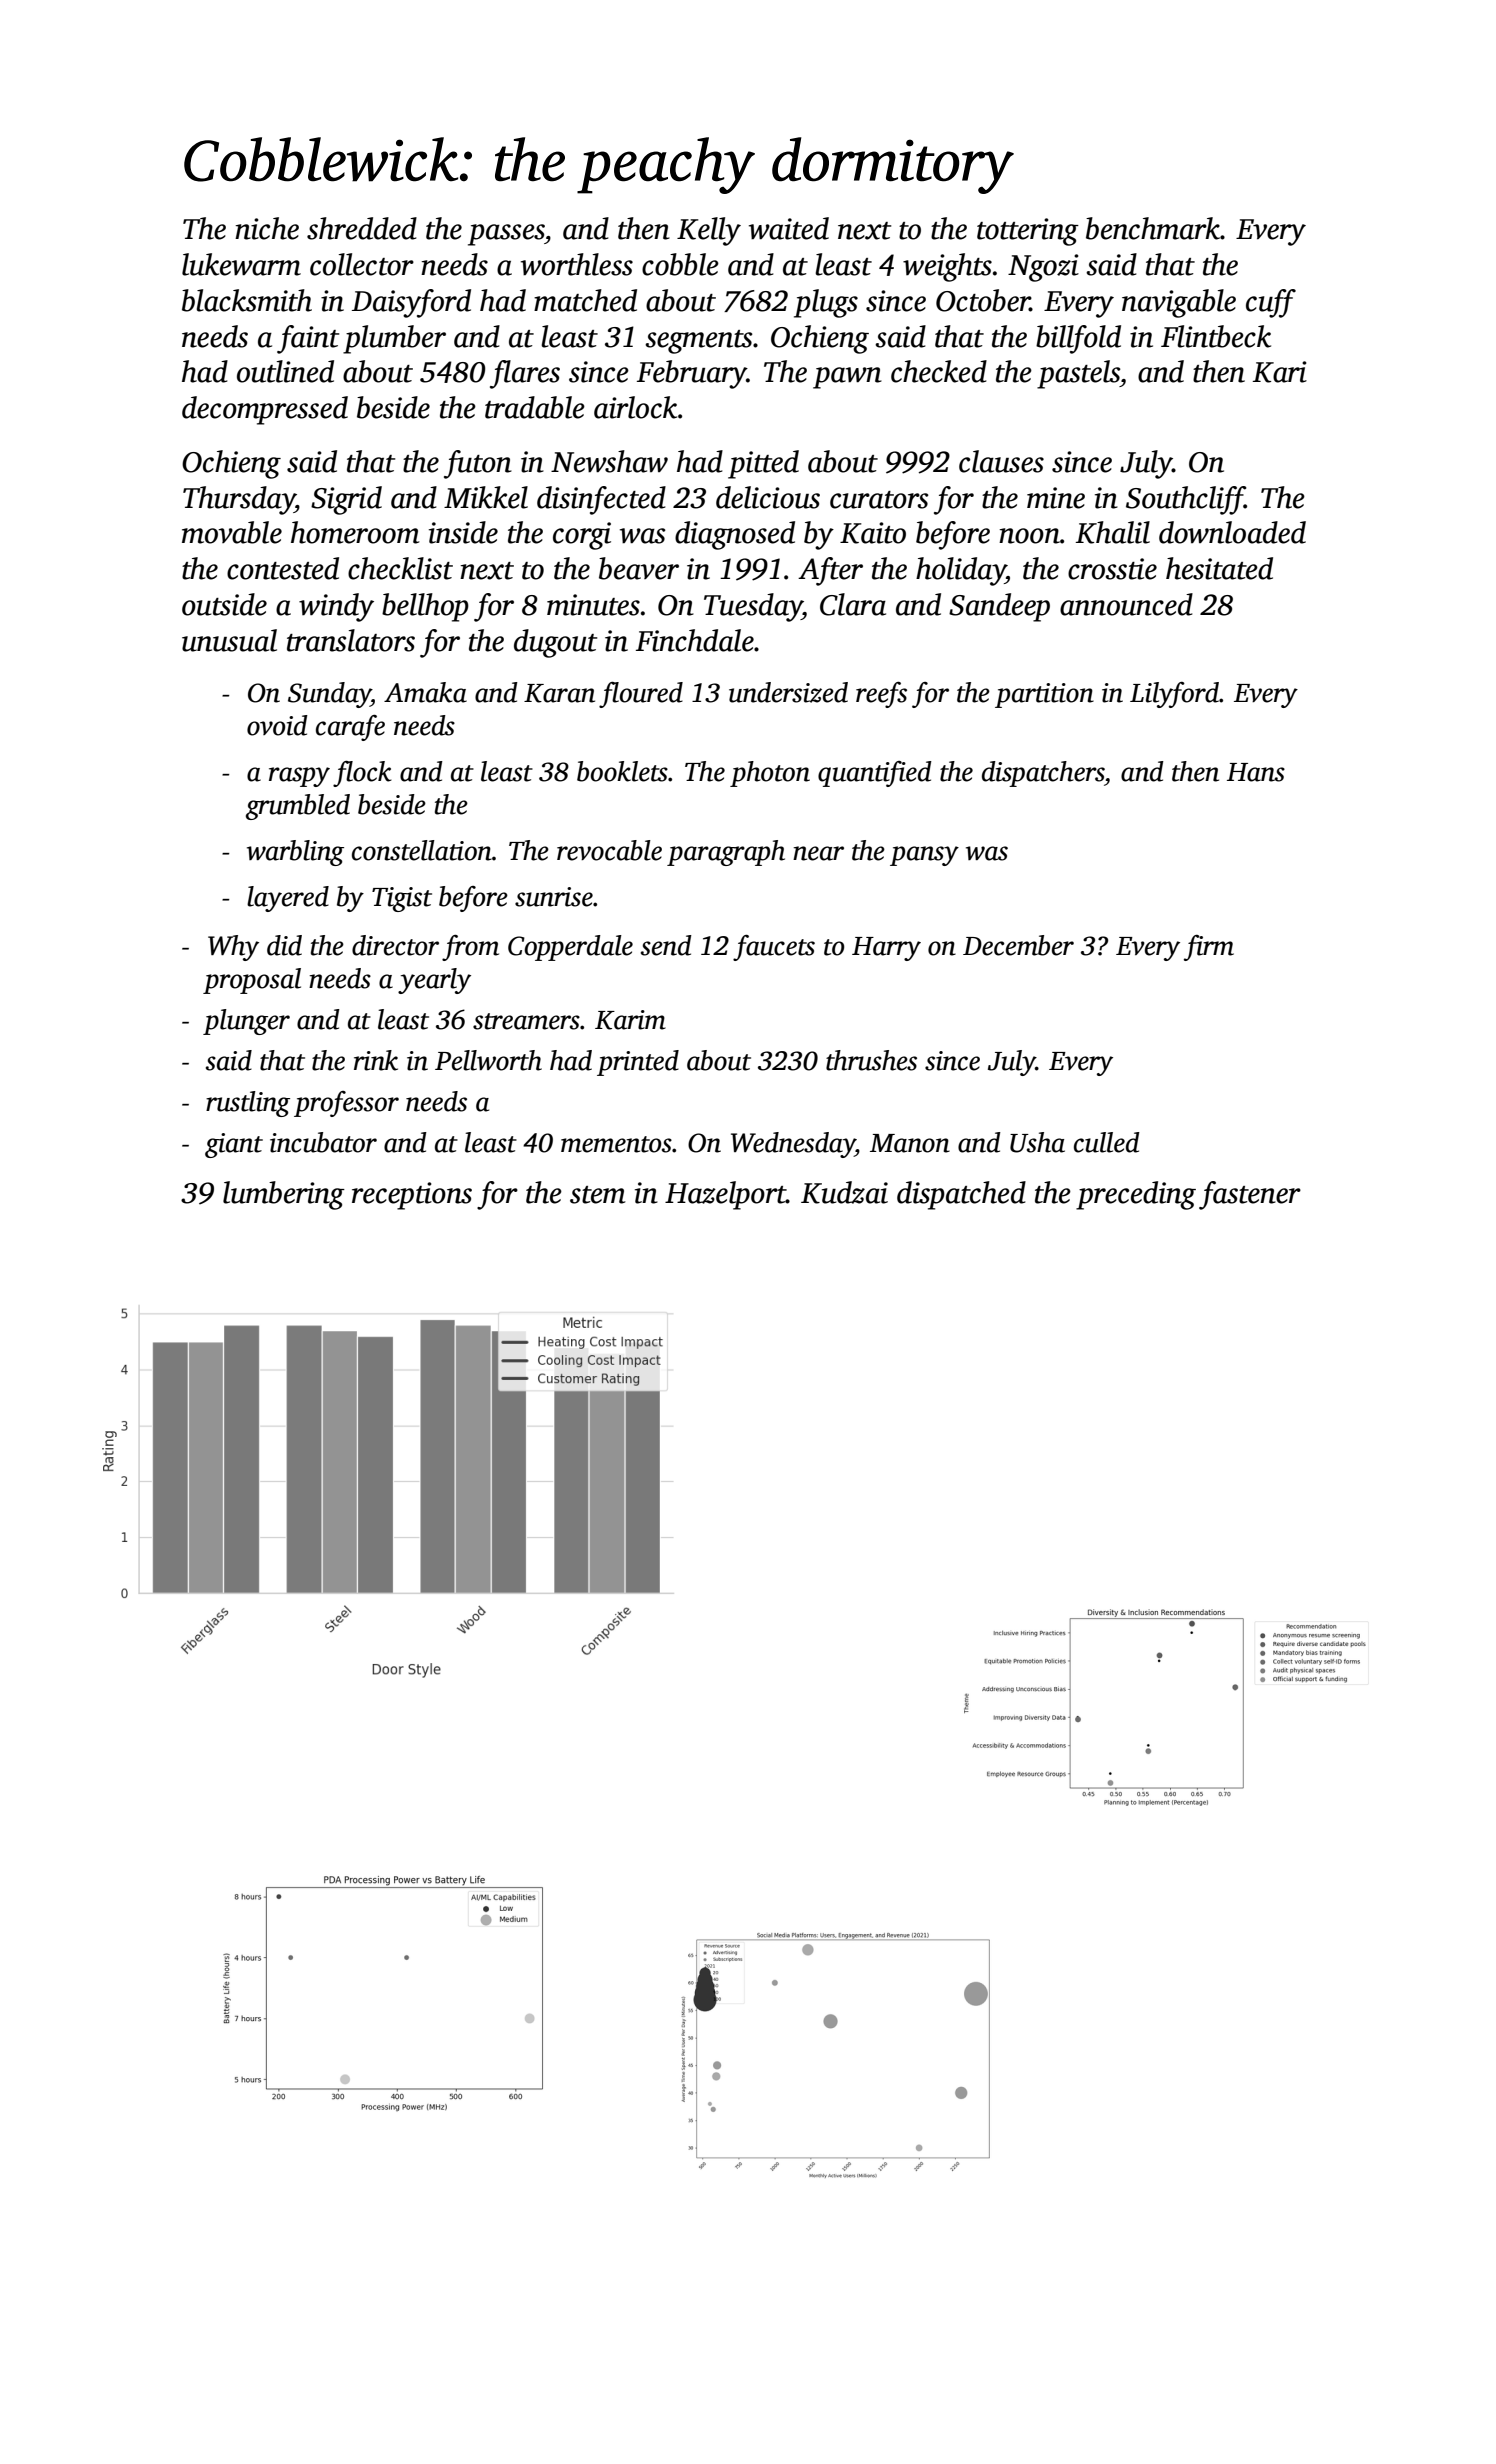 The width and height of the screenshot is (1496, 2464). I want to click on Hazelport, so click(725, 1195).
